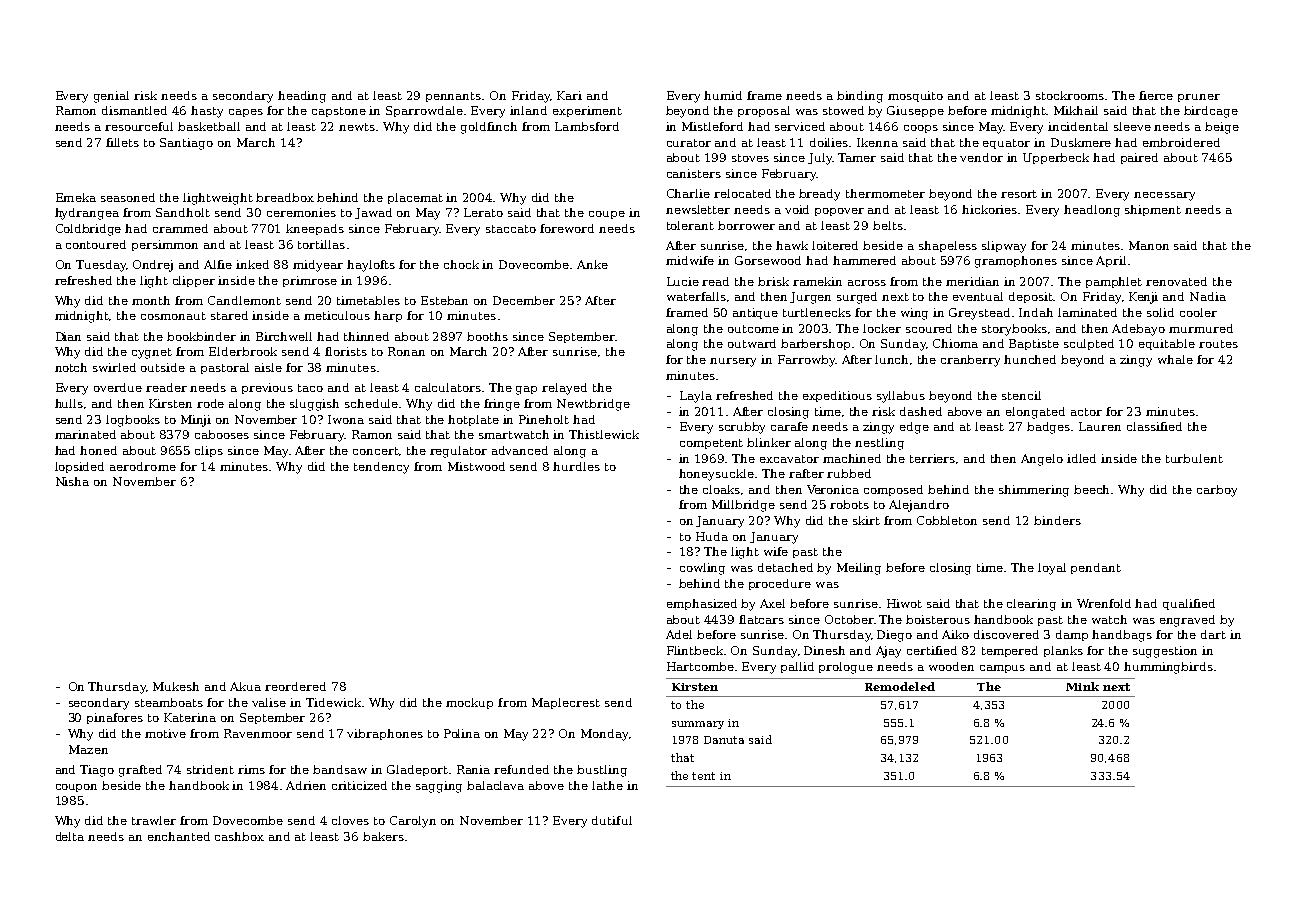 Image resolution: width=1308 pixels, height=924 pixels. Describe the element at coordinates (111, 97) in the screenshot. I see `genial` at that location.
